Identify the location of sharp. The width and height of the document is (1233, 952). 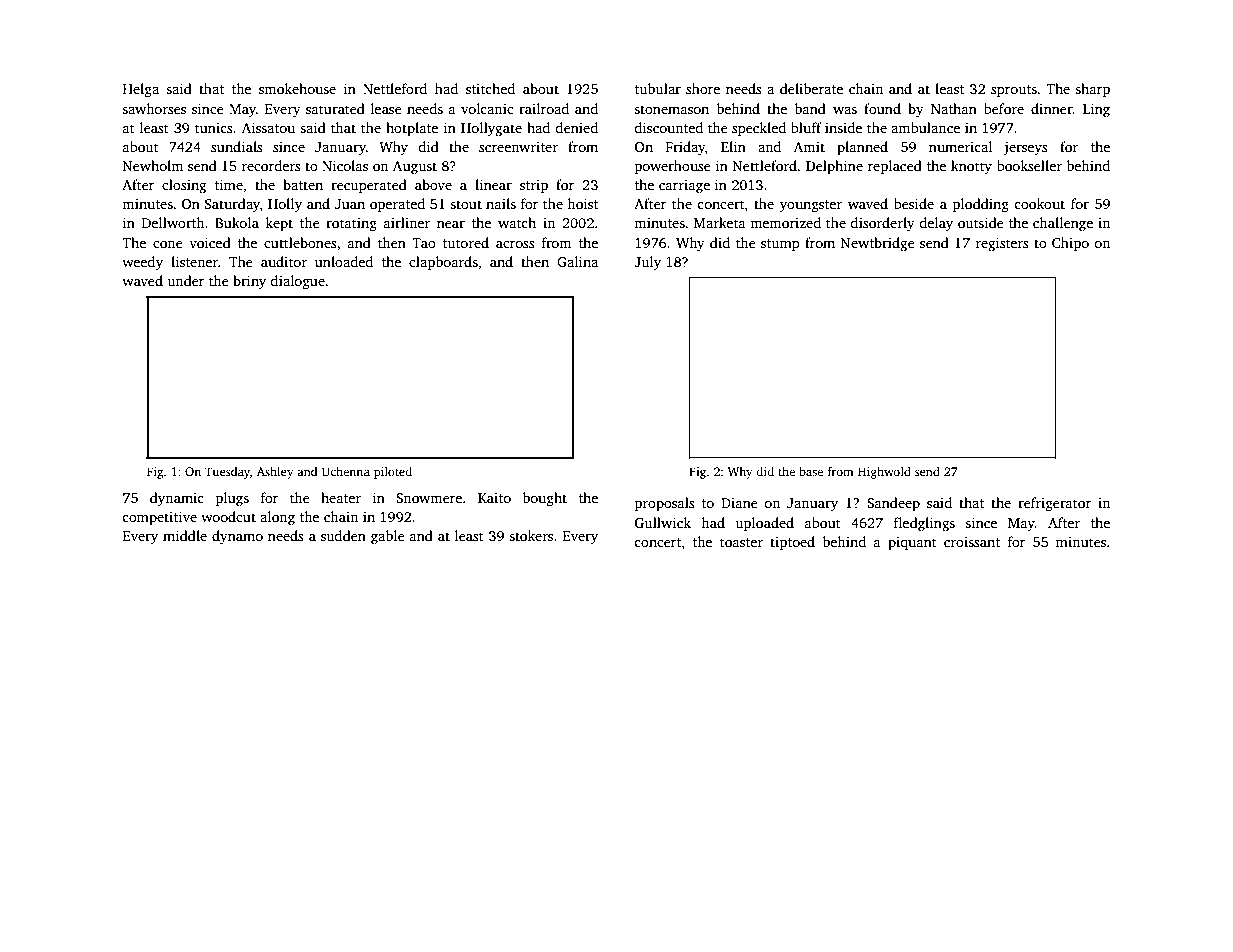
(1092, 90).
